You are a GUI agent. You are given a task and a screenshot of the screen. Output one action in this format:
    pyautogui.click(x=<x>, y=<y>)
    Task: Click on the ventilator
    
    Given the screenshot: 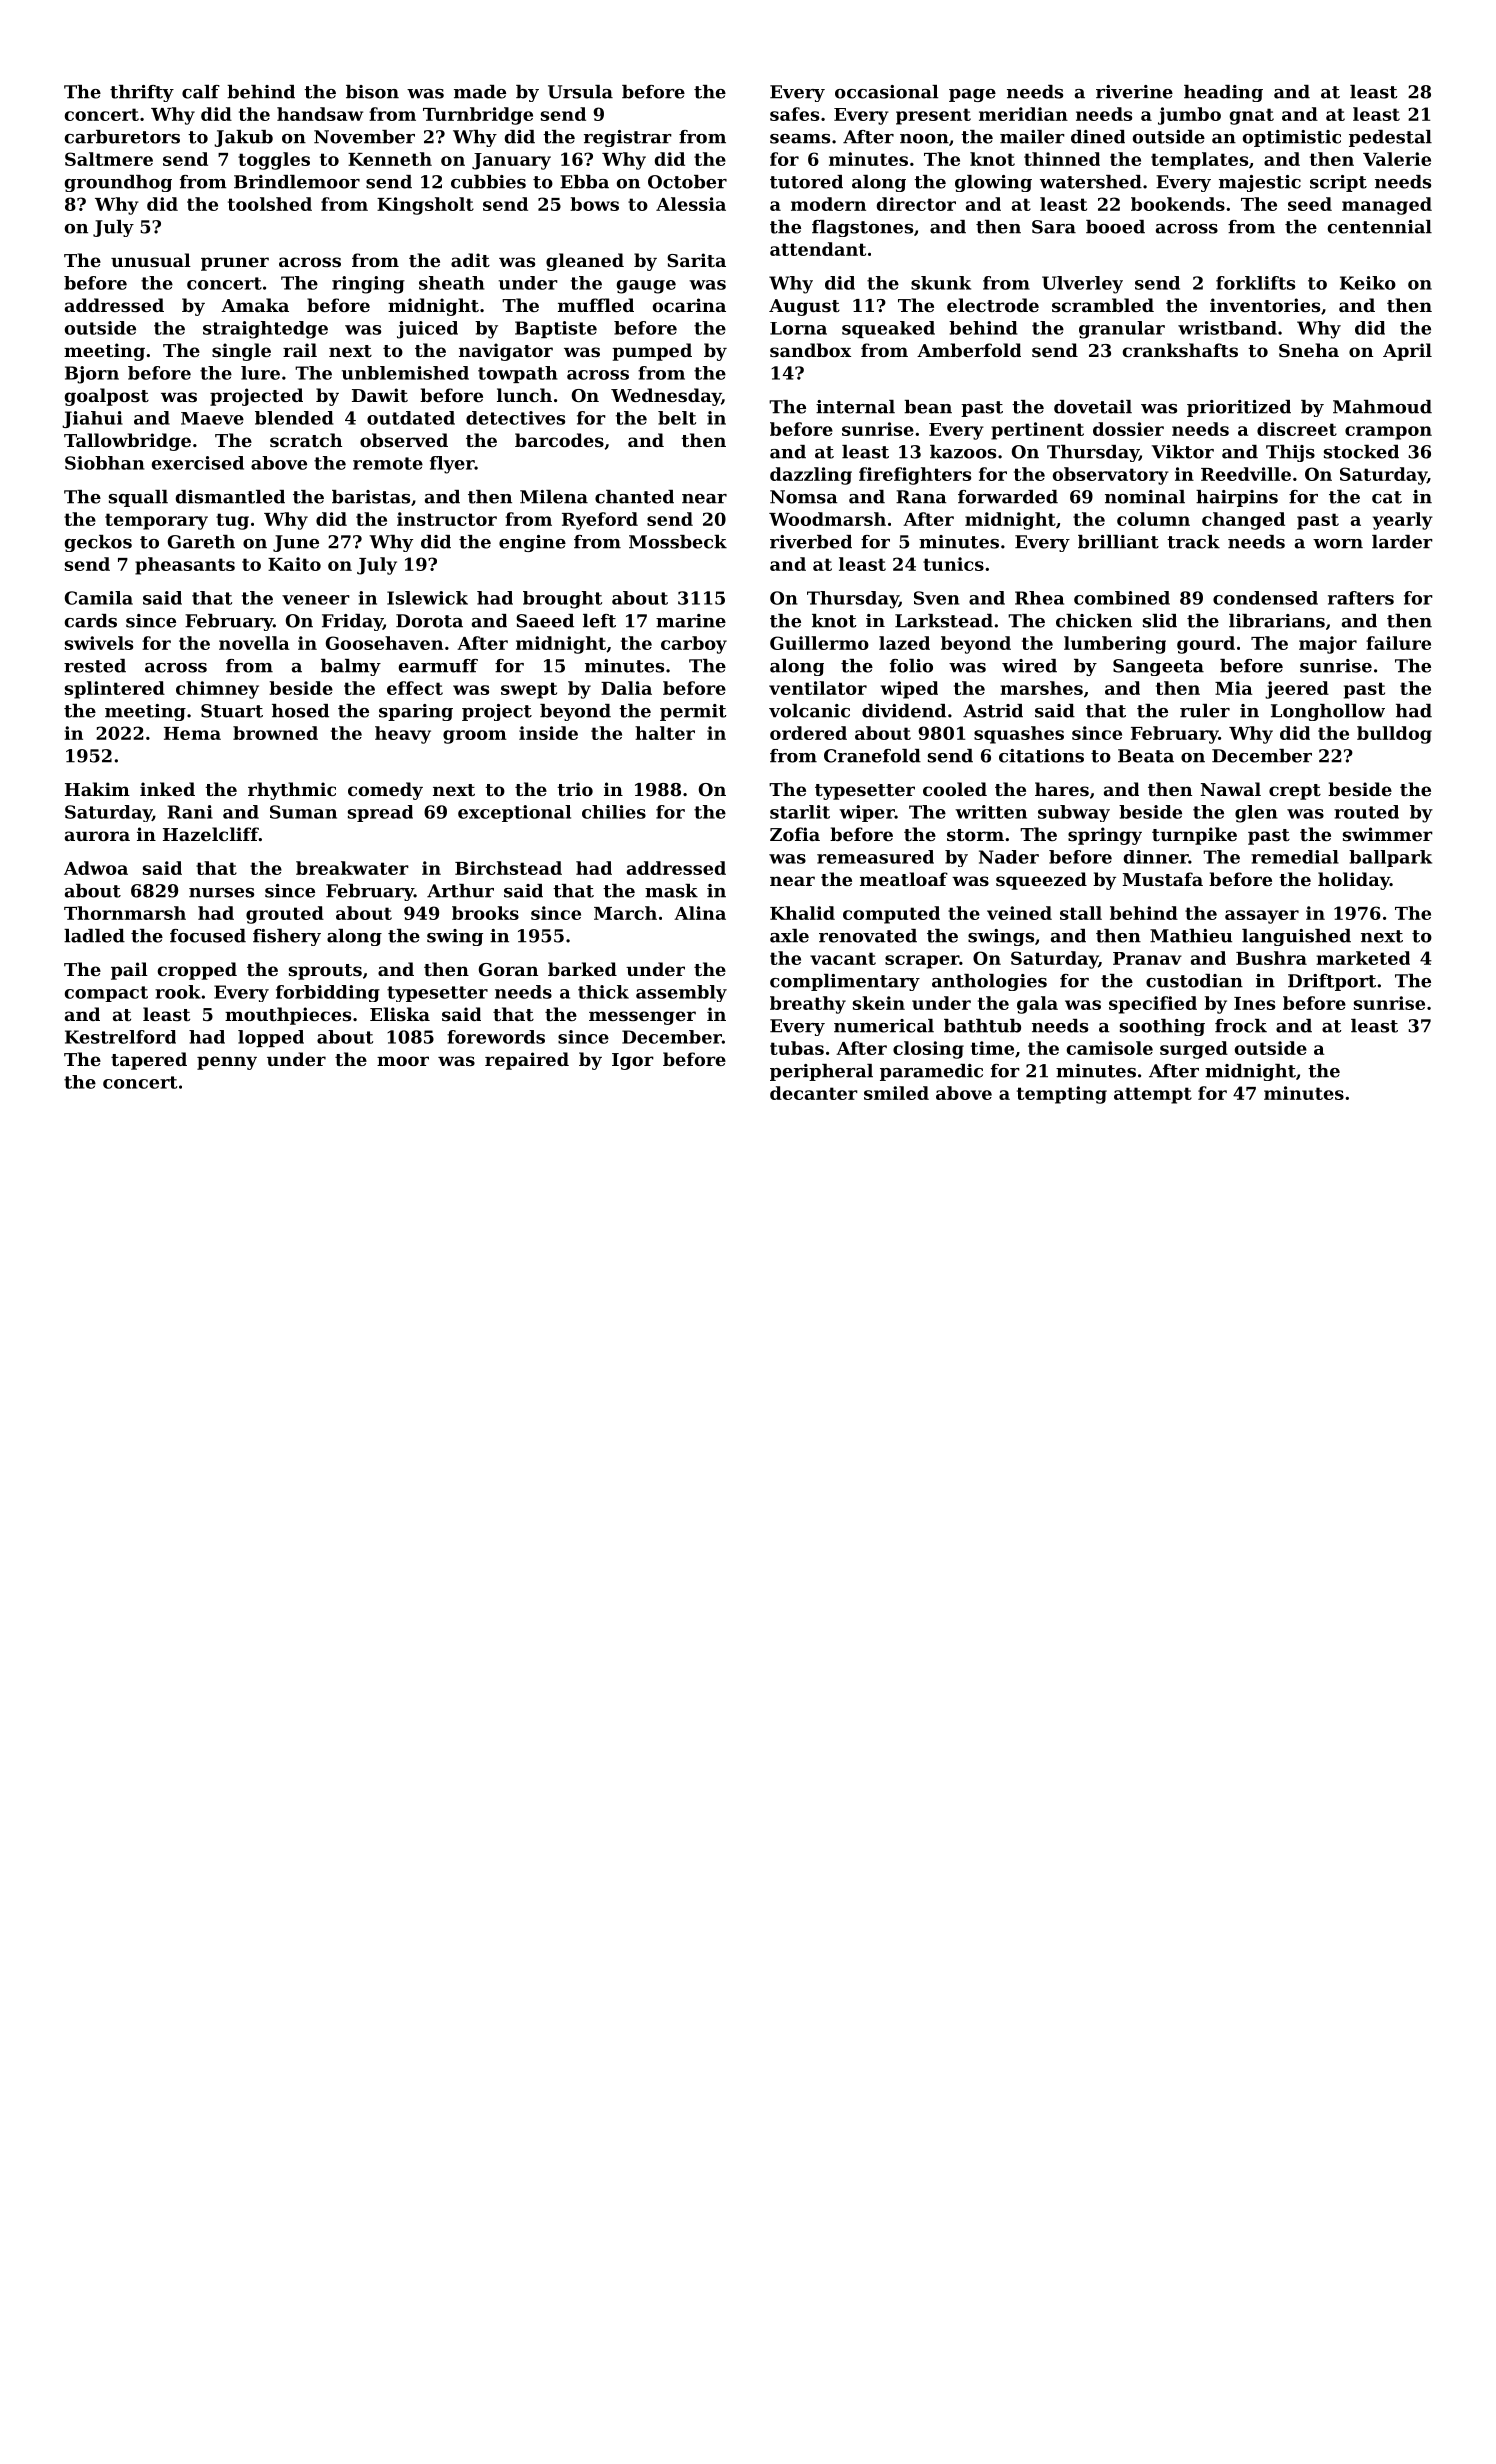 What is the action you would take?
    pyautogui.click(x=818, y=688)
